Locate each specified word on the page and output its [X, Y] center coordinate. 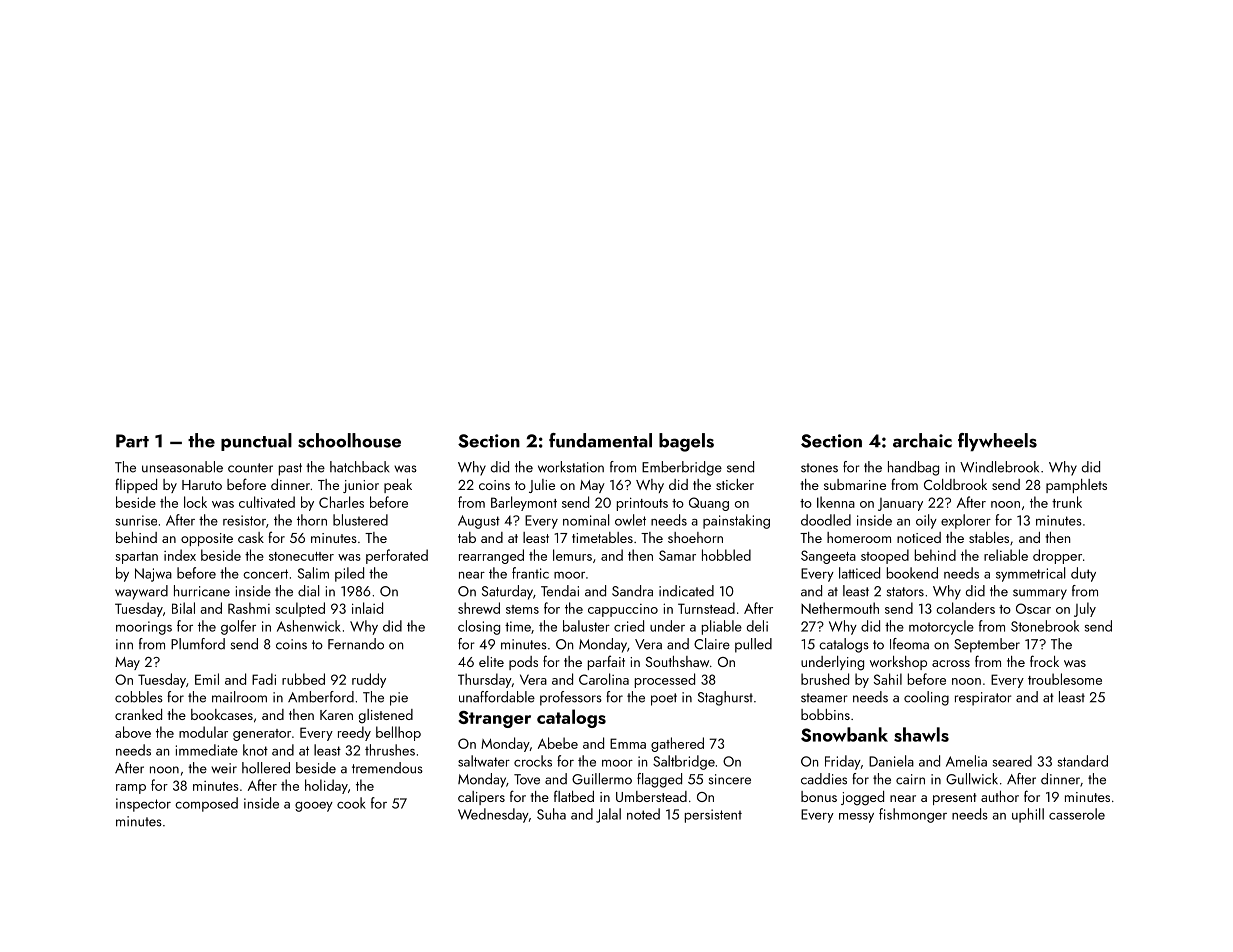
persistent [713, 816]
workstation [571, 467]
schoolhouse [349, 440]
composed [206, 804]
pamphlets [1076, 486]
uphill [1028, 815]
